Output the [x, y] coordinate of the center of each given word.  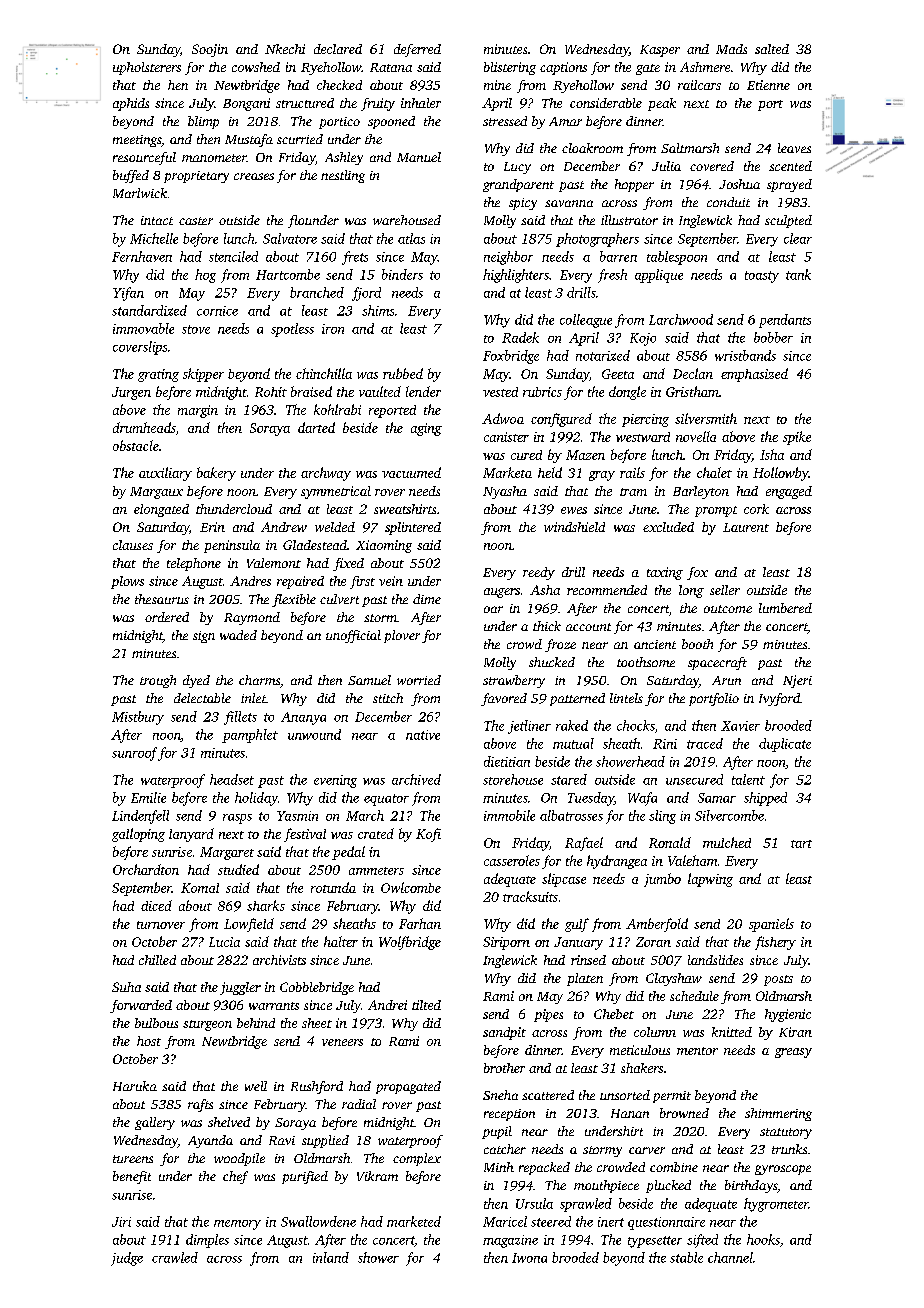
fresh [612, 276]
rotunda [333, 887]
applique [659, 276]
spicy [523, 204]
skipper [203, 375]
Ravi [282, 1140]
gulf [577, 925]
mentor [697, 1051]
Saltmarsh [690, 148]
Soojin [210, 50]
